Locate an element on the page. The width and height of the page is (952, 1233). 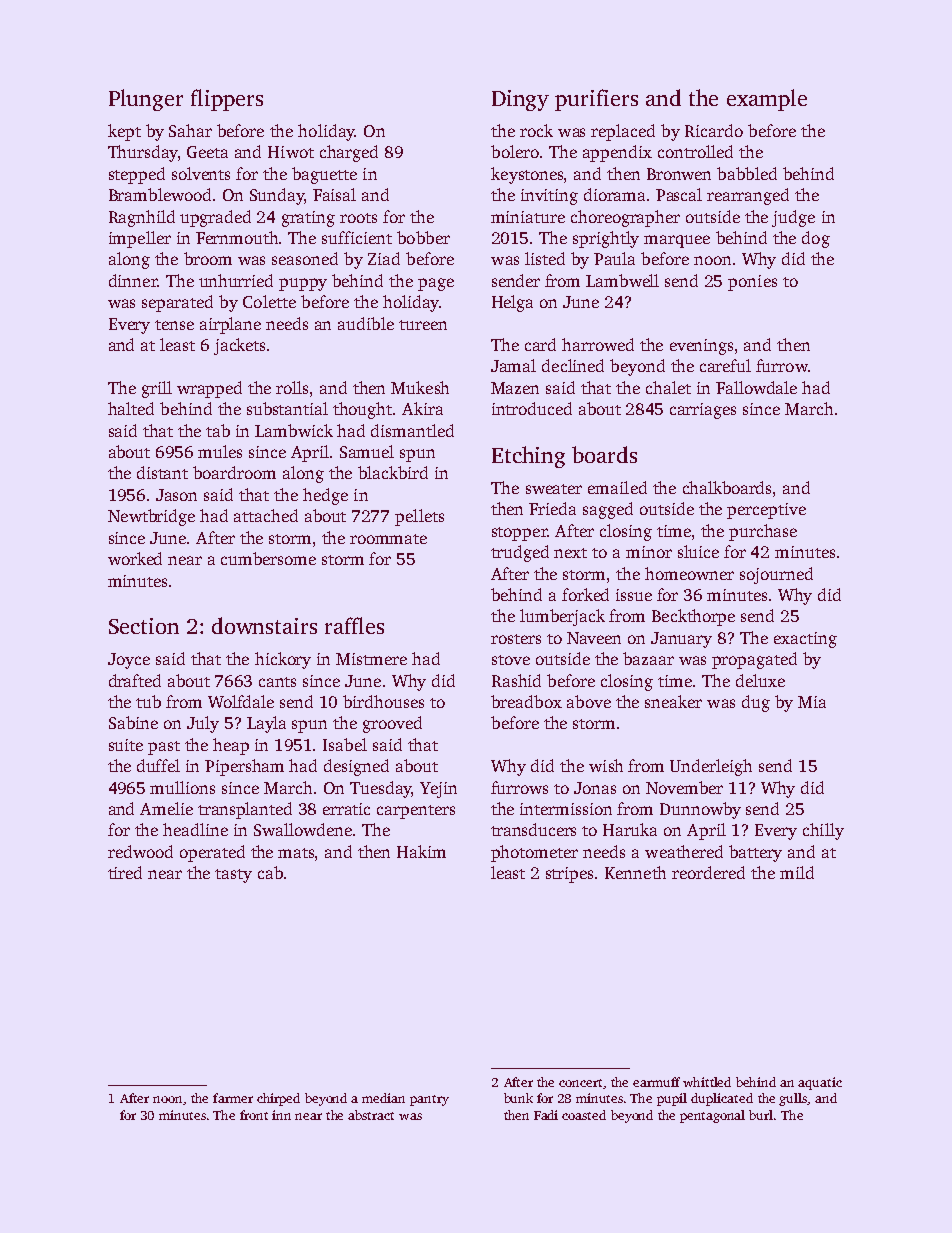
farmer is located at coordinates (233, 1098).
